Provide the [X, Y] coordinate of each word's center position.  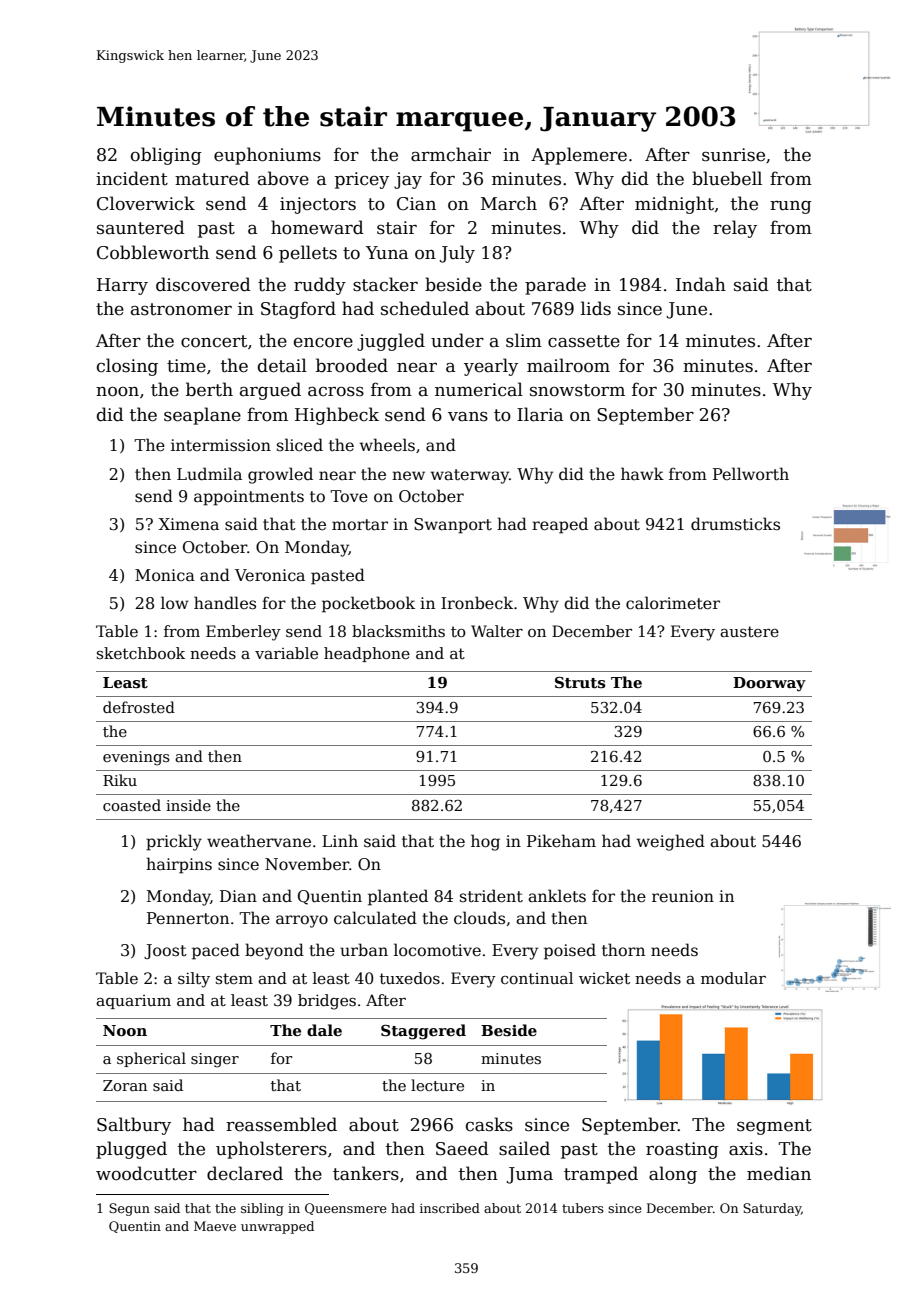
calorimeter [673, 603]
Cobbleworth [153, 252]
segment [774, 1127]
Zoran [125, 1085]
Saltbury [134, 1126]
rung [791, 207]
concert [214, 341]
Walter [497, 631]
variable [286, 653]
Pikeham [561, 841]
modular [733, 978]
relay [735, 229]
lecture [437, 1085]
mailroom [568, 365]
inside [188, 805]
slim [524, 340]
